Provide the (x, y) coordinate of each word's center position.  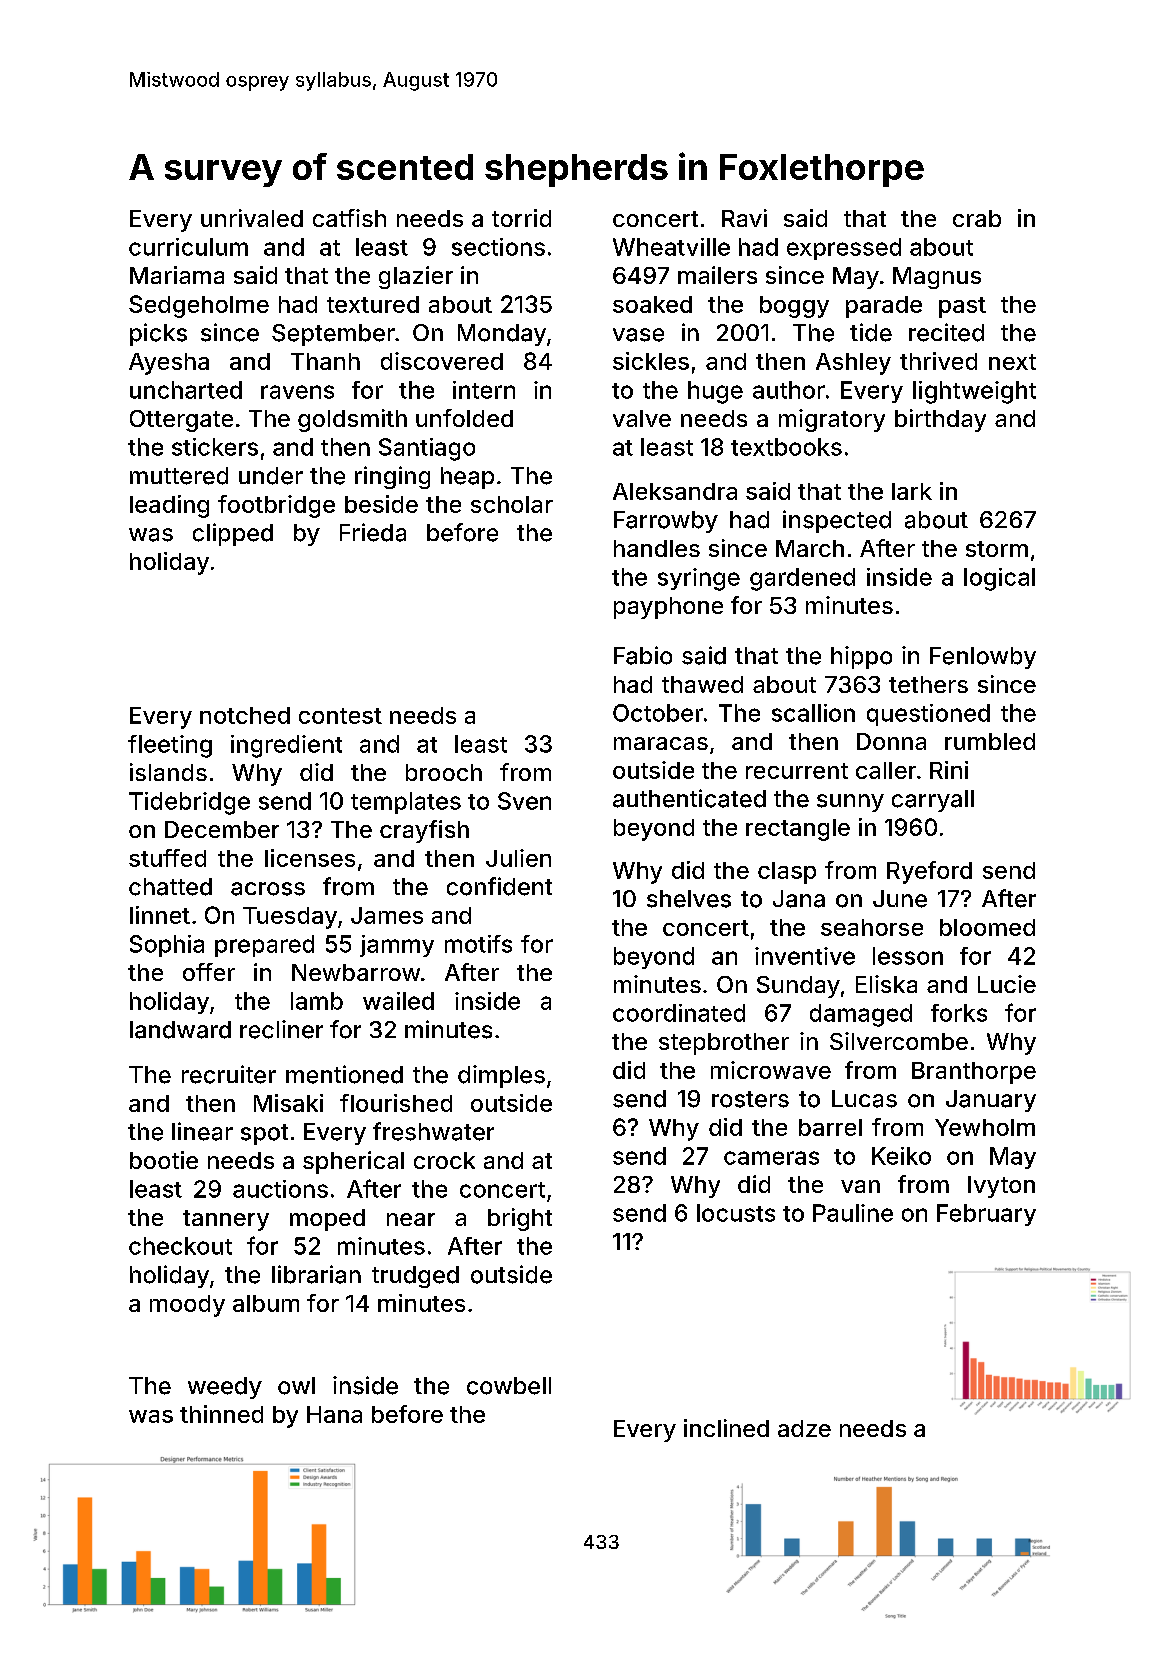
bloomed (987, 927)
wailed (398, 1001)
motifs (478, 944)
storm (997, 549)
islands (168, 772)
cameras (771, 1158)
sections (498, 247)
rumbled (990, 741)
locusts (736, 1213)
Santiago (427, 449)
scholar (512, 504)
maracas (661, 743)
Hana (334, 1414)
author (789, 390)
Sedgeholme (199, 306)
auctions (280, 1189)
